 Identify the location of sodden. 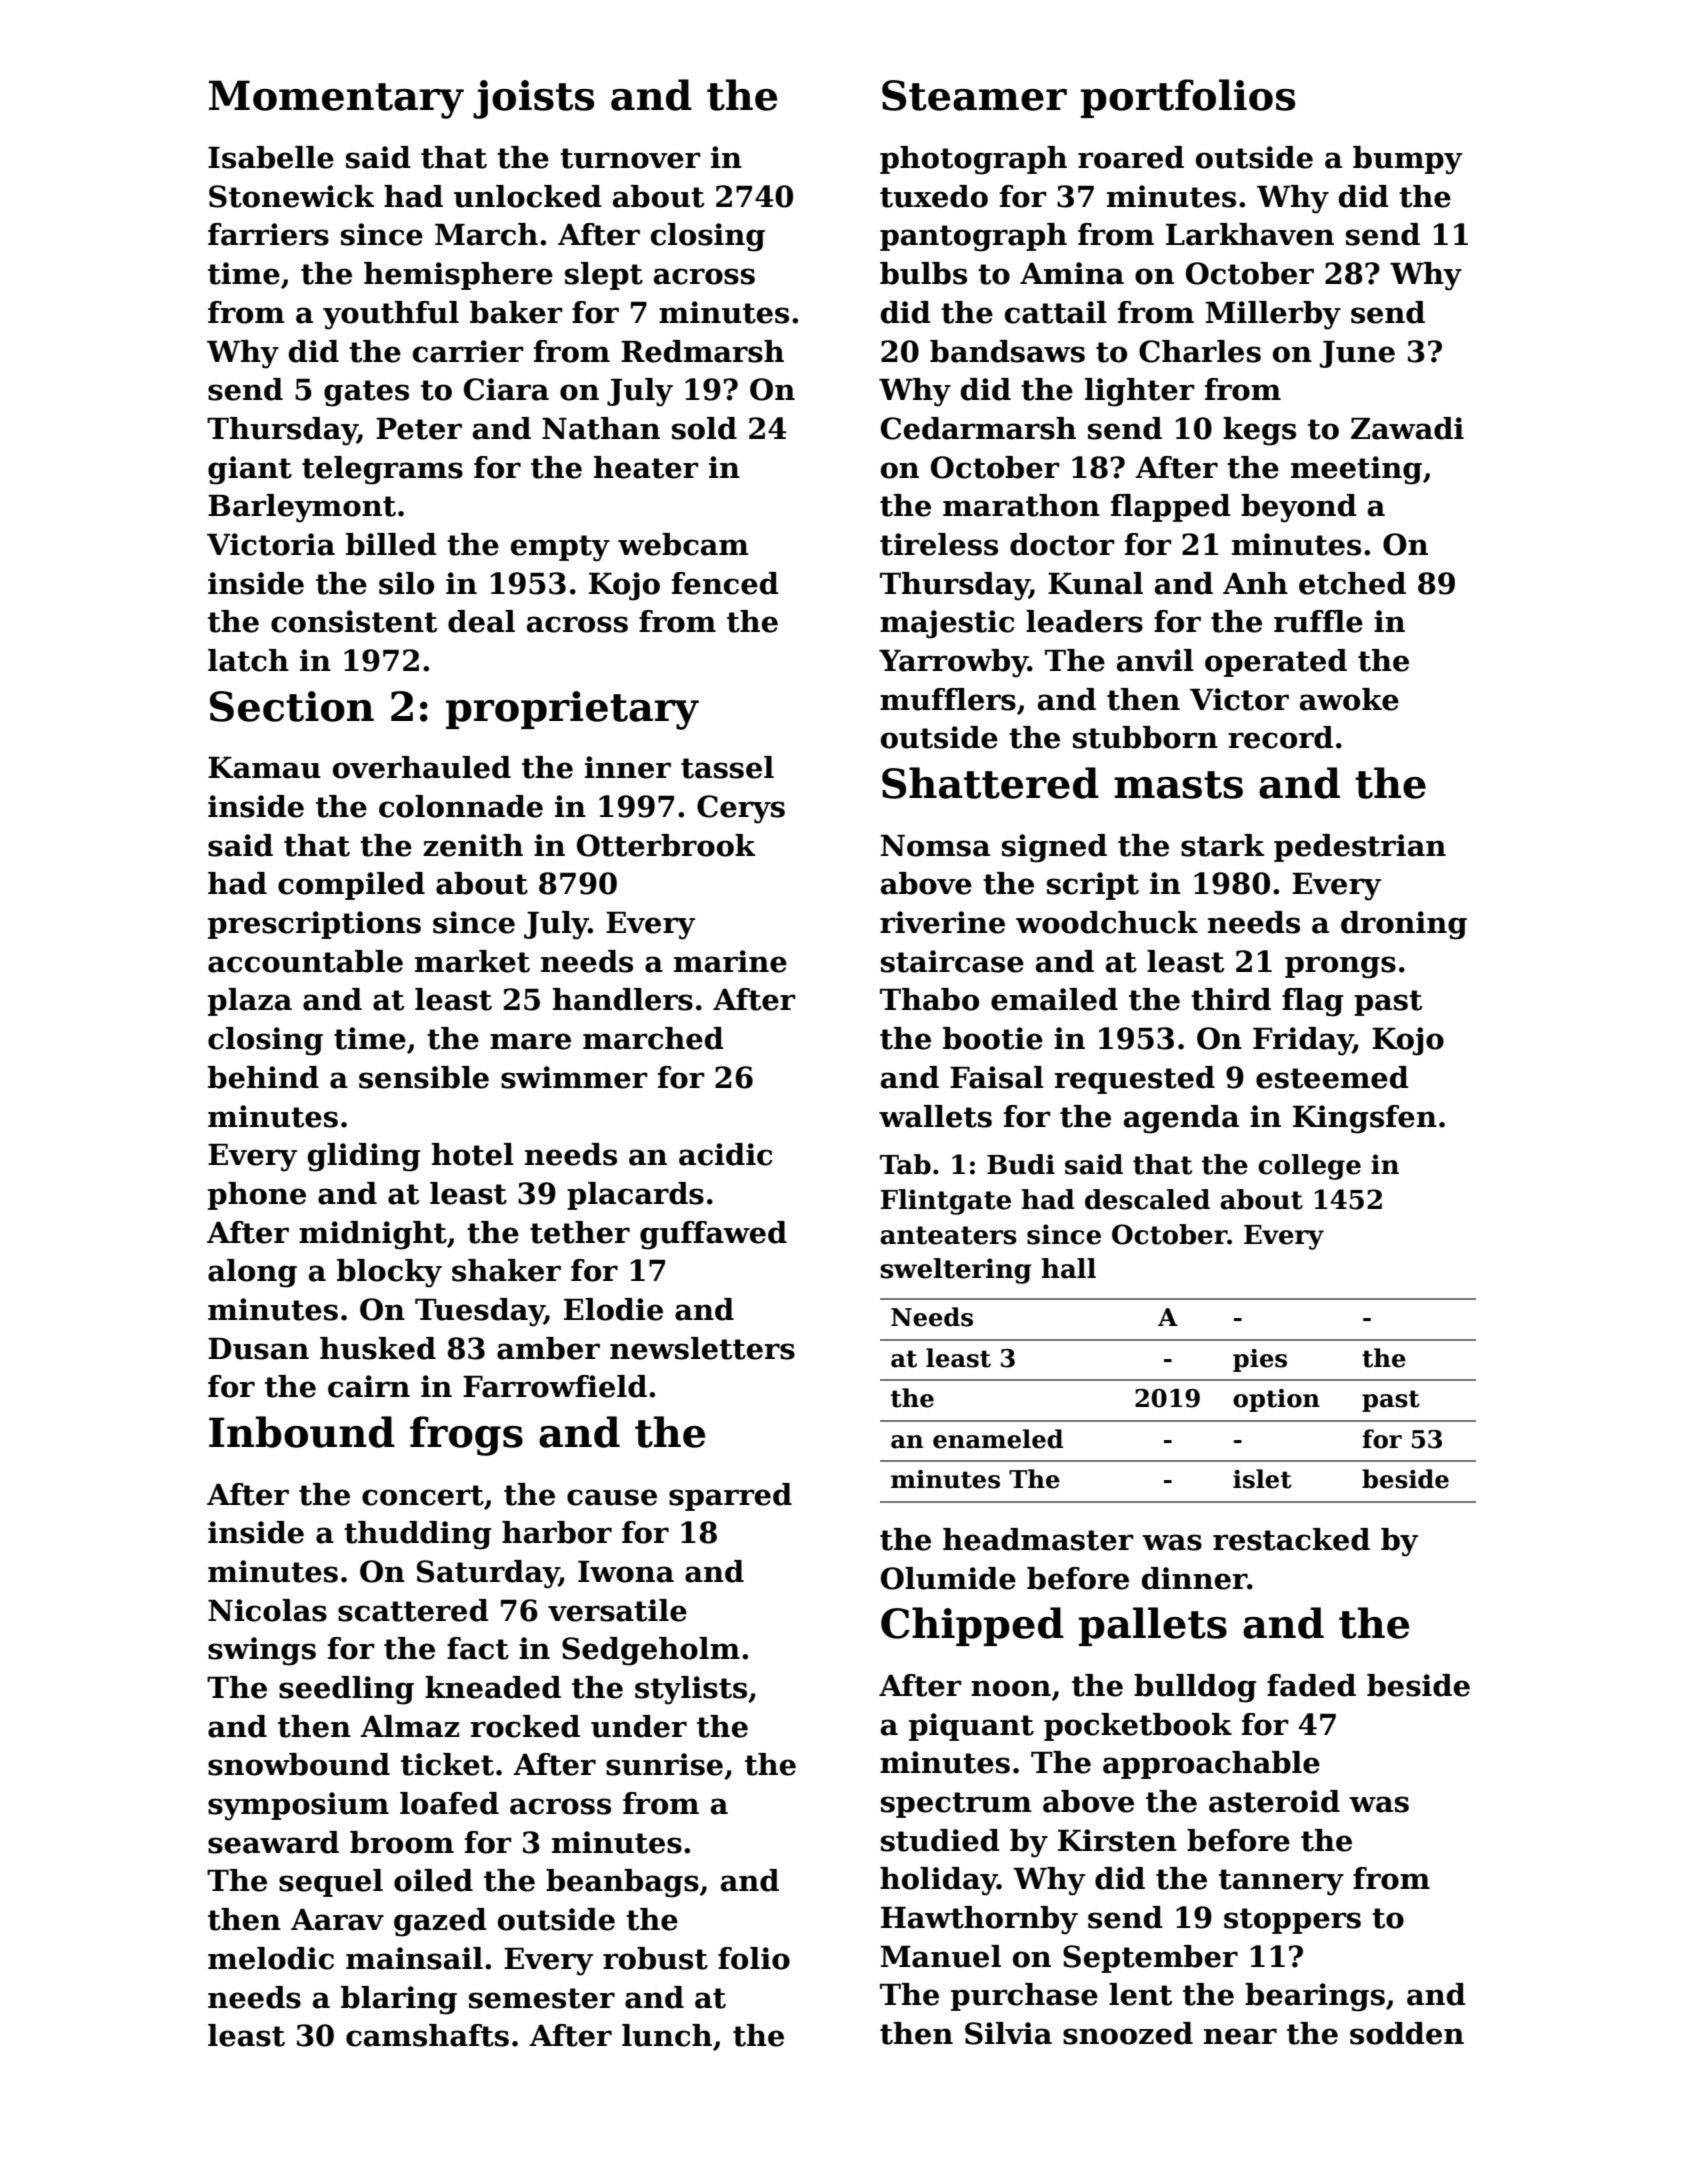
(1407, 2033).
